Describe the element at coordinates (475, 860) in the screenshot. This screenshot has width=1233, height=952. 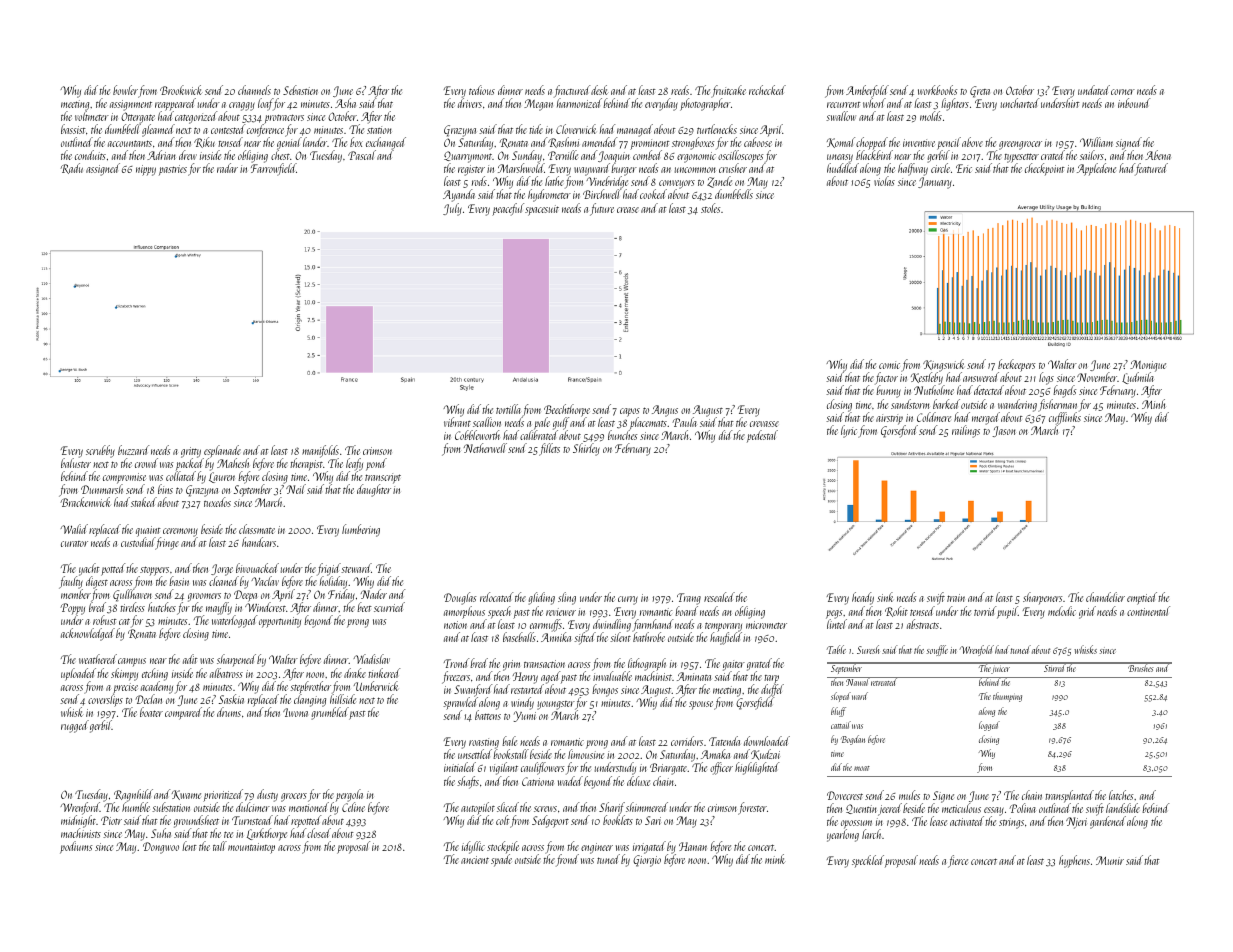
I see `ancient` at that location.
